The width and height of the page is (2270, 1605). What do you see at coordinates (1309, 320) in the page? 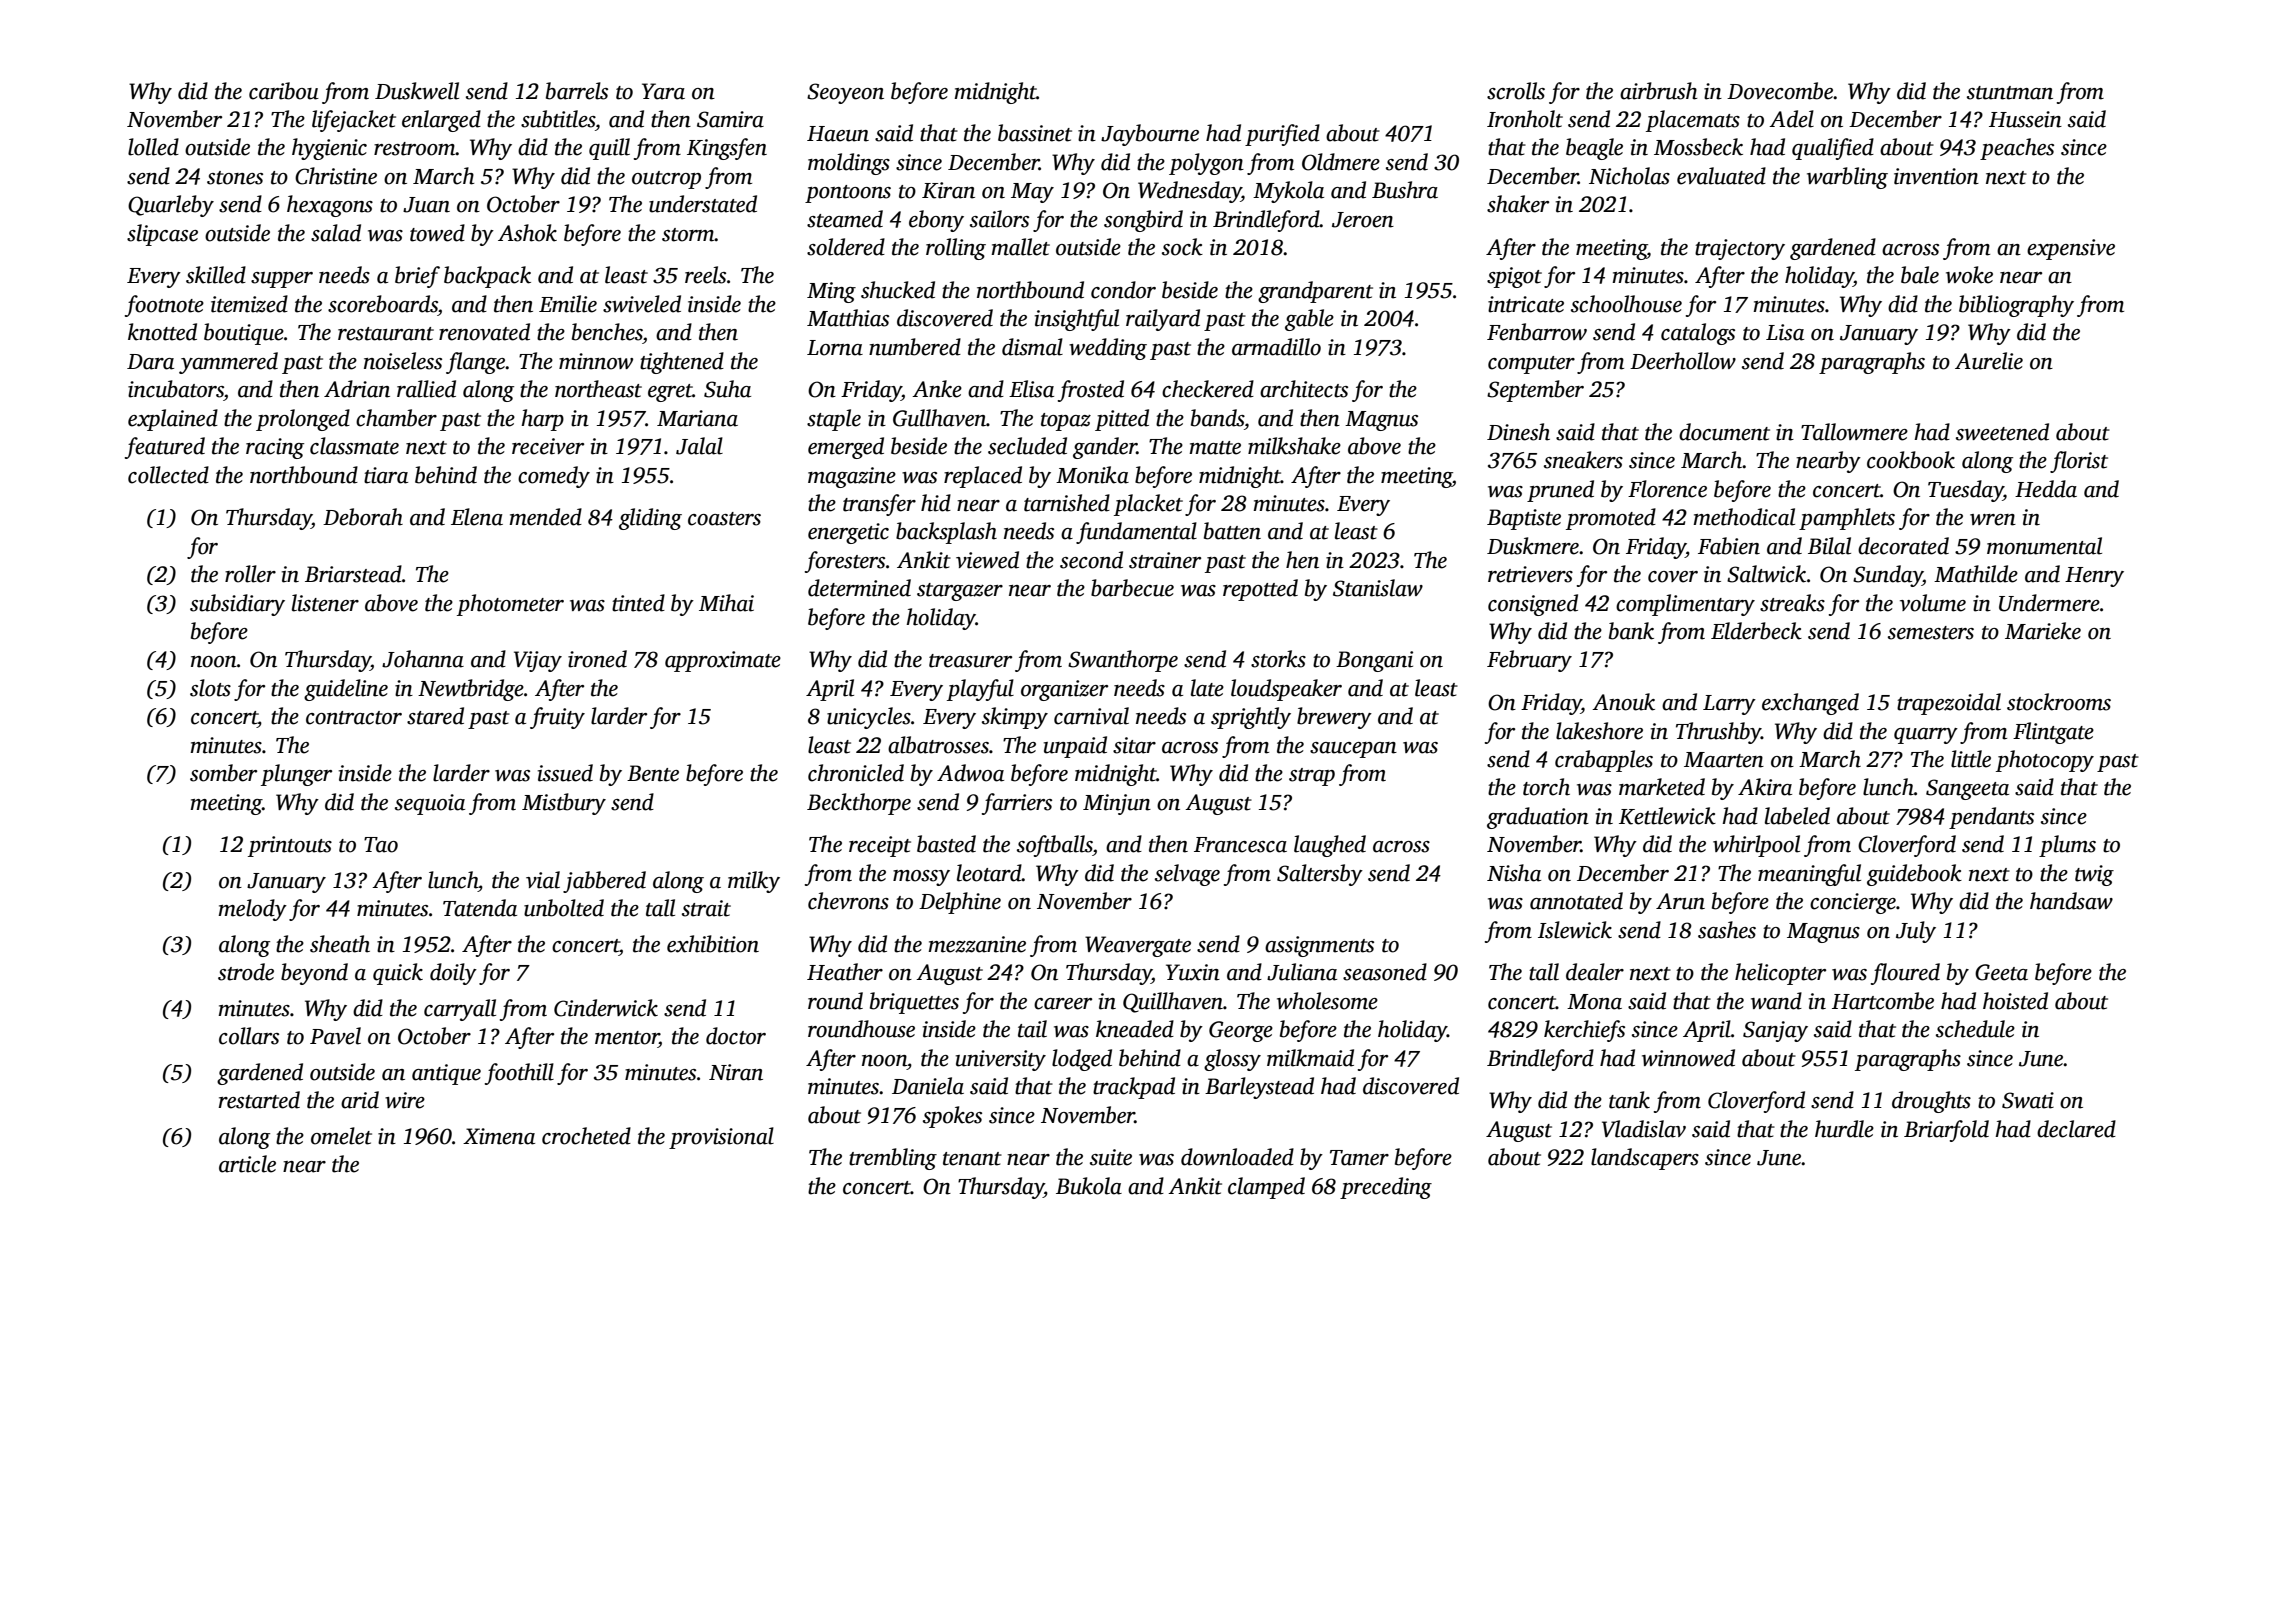
I see `gable` at bounding box center [1309, 320].
